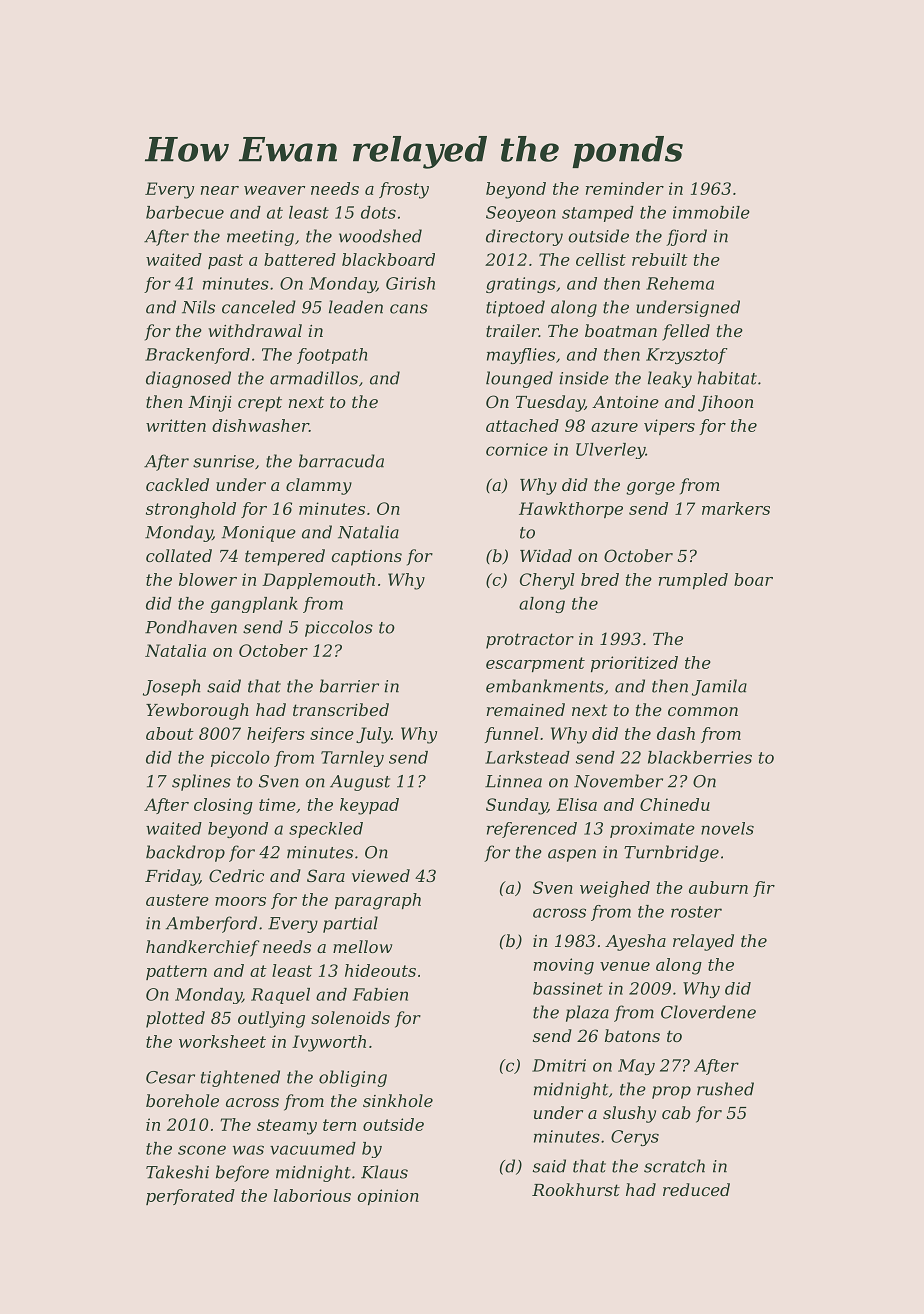 The height and width of the page is (1314, 924). What do you see at coordinates (517, 449) in the page?
I see `cornice` at bounding box center [517, 449].
